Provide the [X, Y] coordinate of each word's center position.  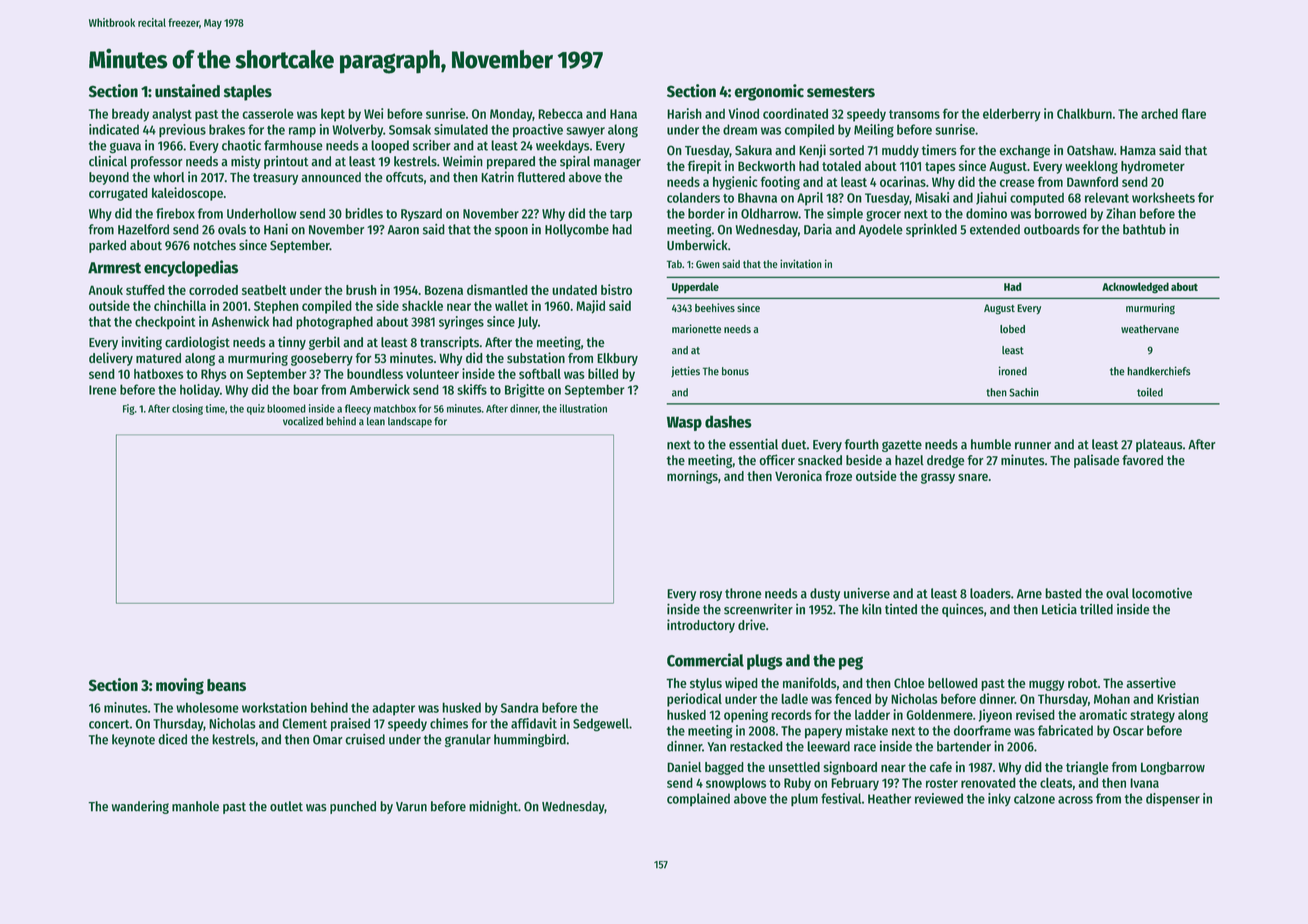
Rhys [214, 375]
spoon [511, 232]
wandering [140, 807]
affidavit [534, 723]
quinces [963, 610]
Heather [889, 798]
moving [180, 686]
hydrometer [1153, 167]
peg [851, 663]
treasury [275, 179]
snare [973, 477]
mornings [692, 477]
